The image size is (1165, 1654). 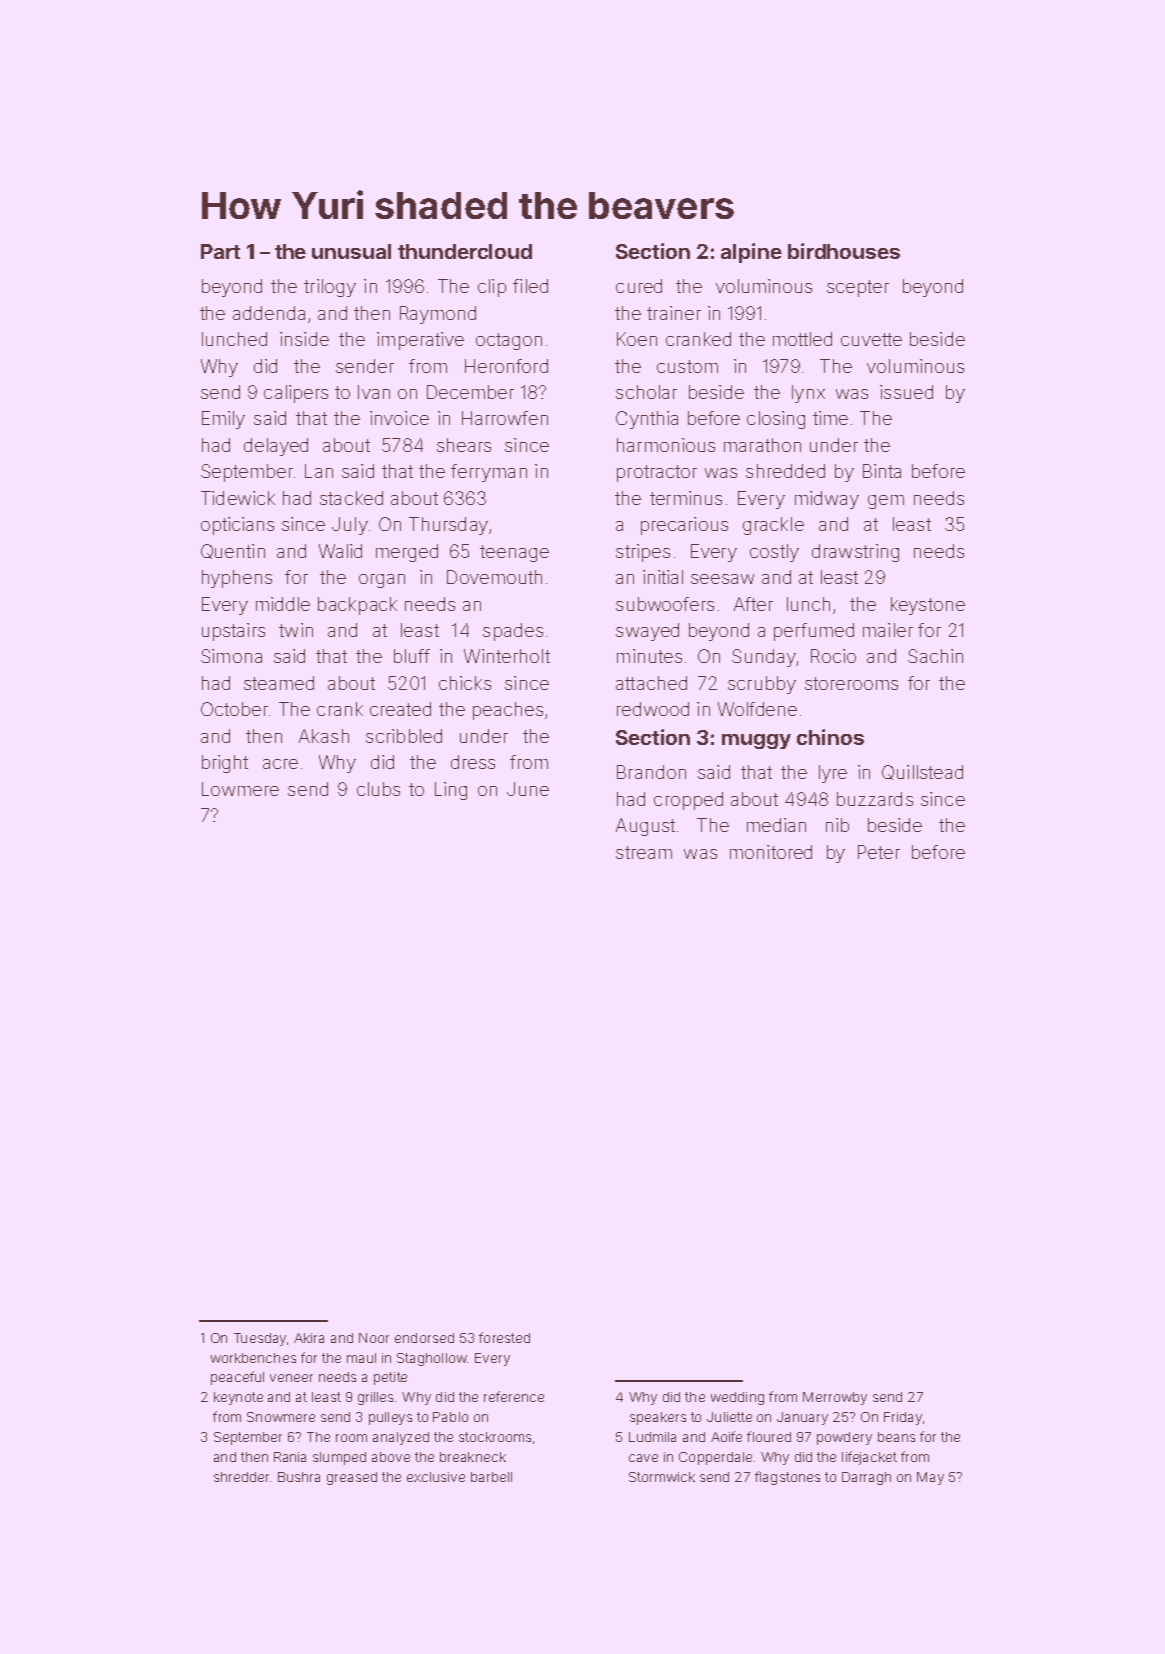 What do you see at coordinates (835, 1398) in the screenshot?
I see `Merrowby` at bounding box center [835, 1398].
